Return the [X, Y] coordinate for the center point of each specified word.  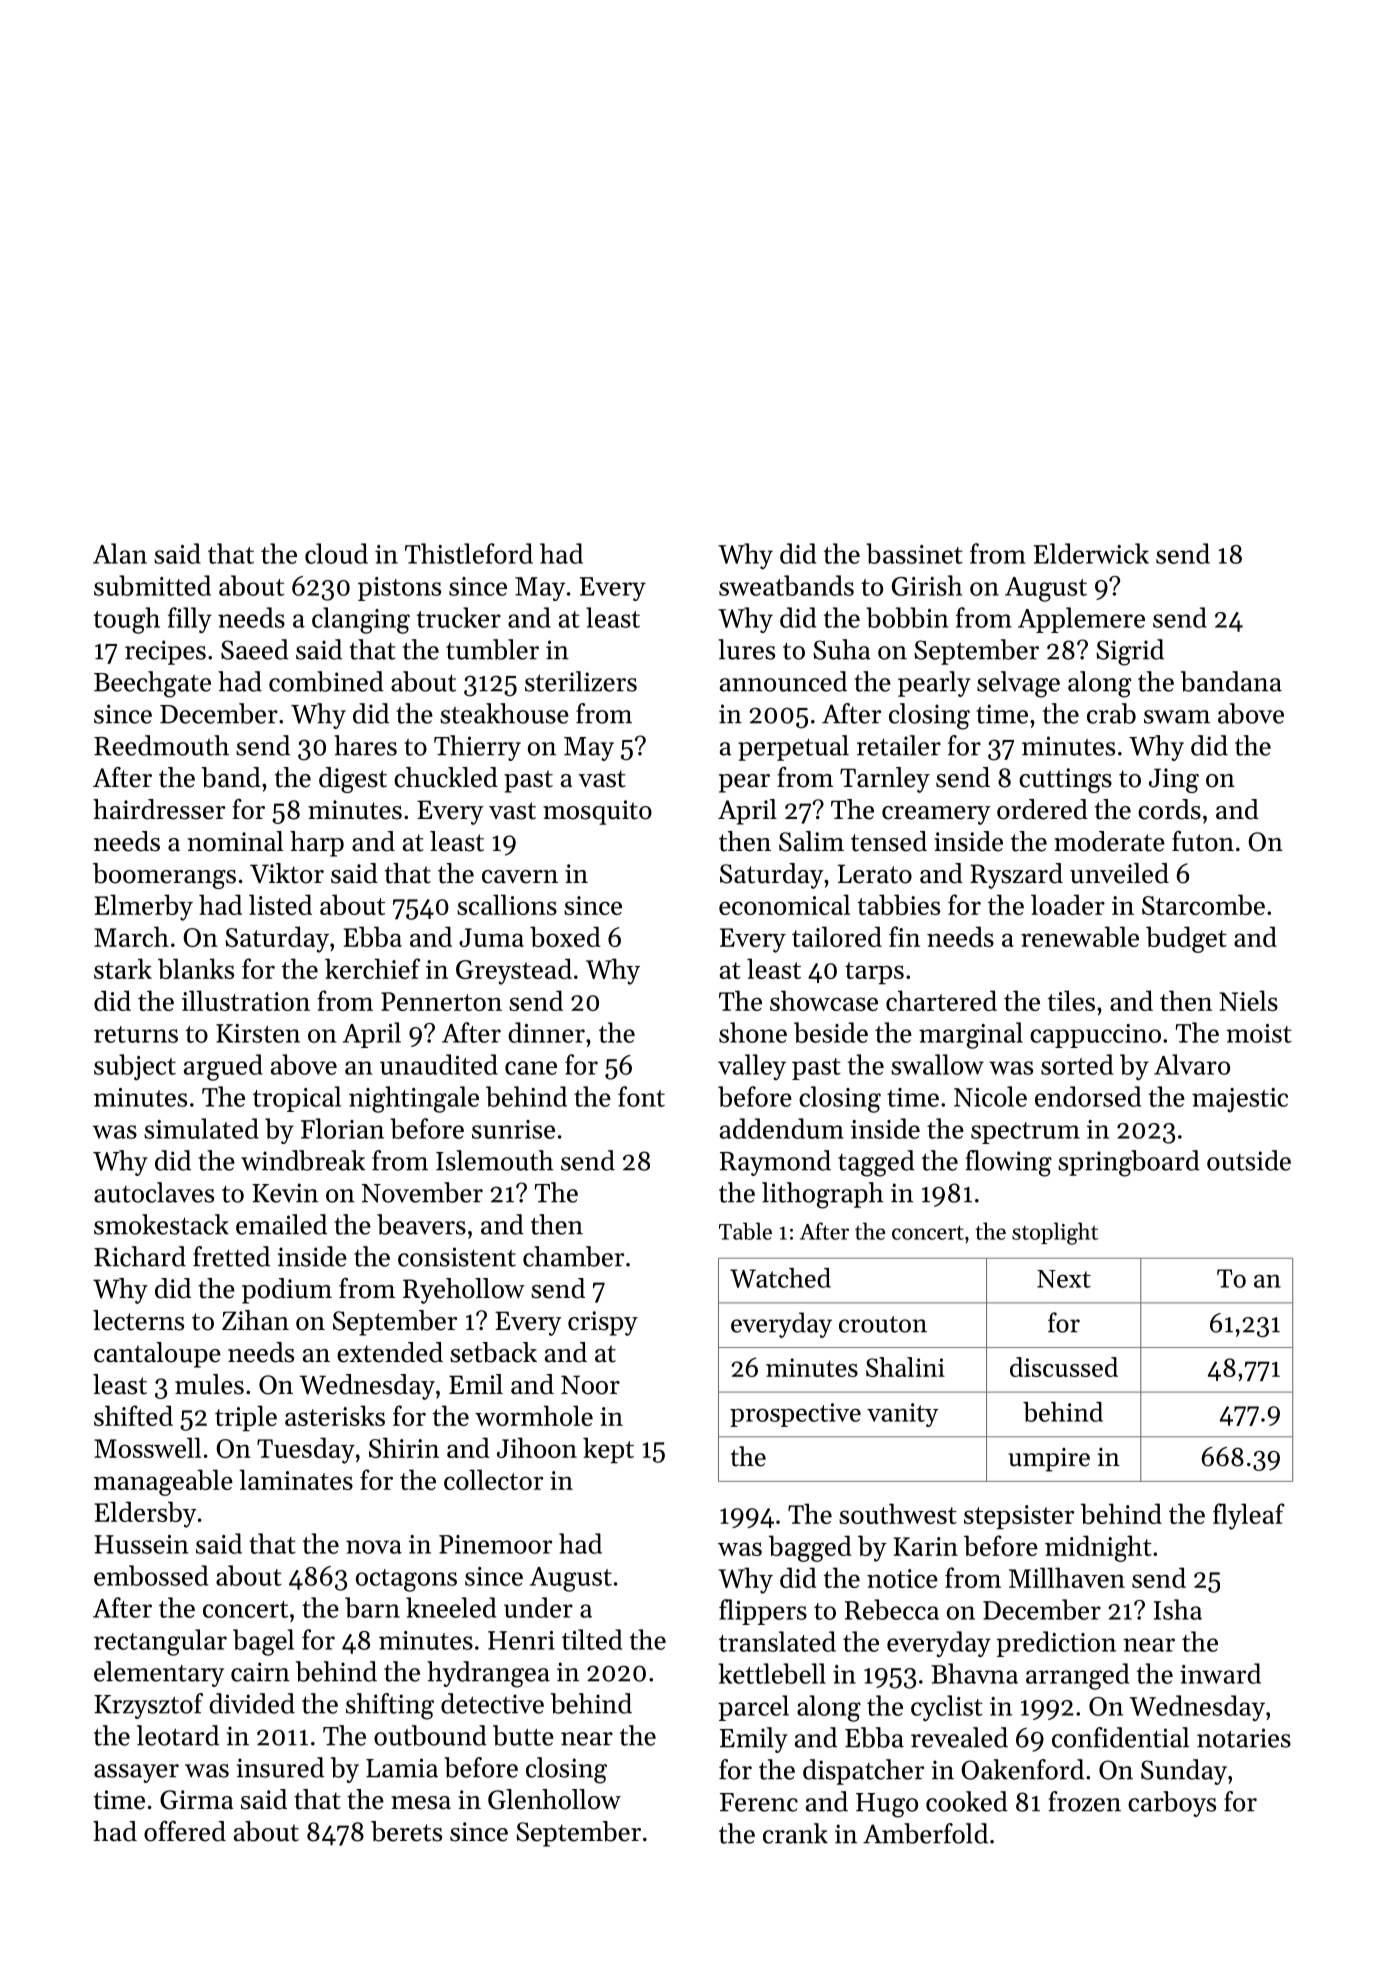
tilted [592, 1639]
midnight [1098, 1548]
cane [531, 1068]
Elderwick [1091, 553]
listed [280, 904]
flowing [1008, 1163]
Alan [120, 553]
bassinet [914, 553]
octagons [406, 1580]
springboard [1129, 1163]
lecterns [138, 1320]
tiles [1071, 1000]
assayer [136, 1773]
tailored [837, 936]
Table [745, 1231]
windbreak [303, 1160]
